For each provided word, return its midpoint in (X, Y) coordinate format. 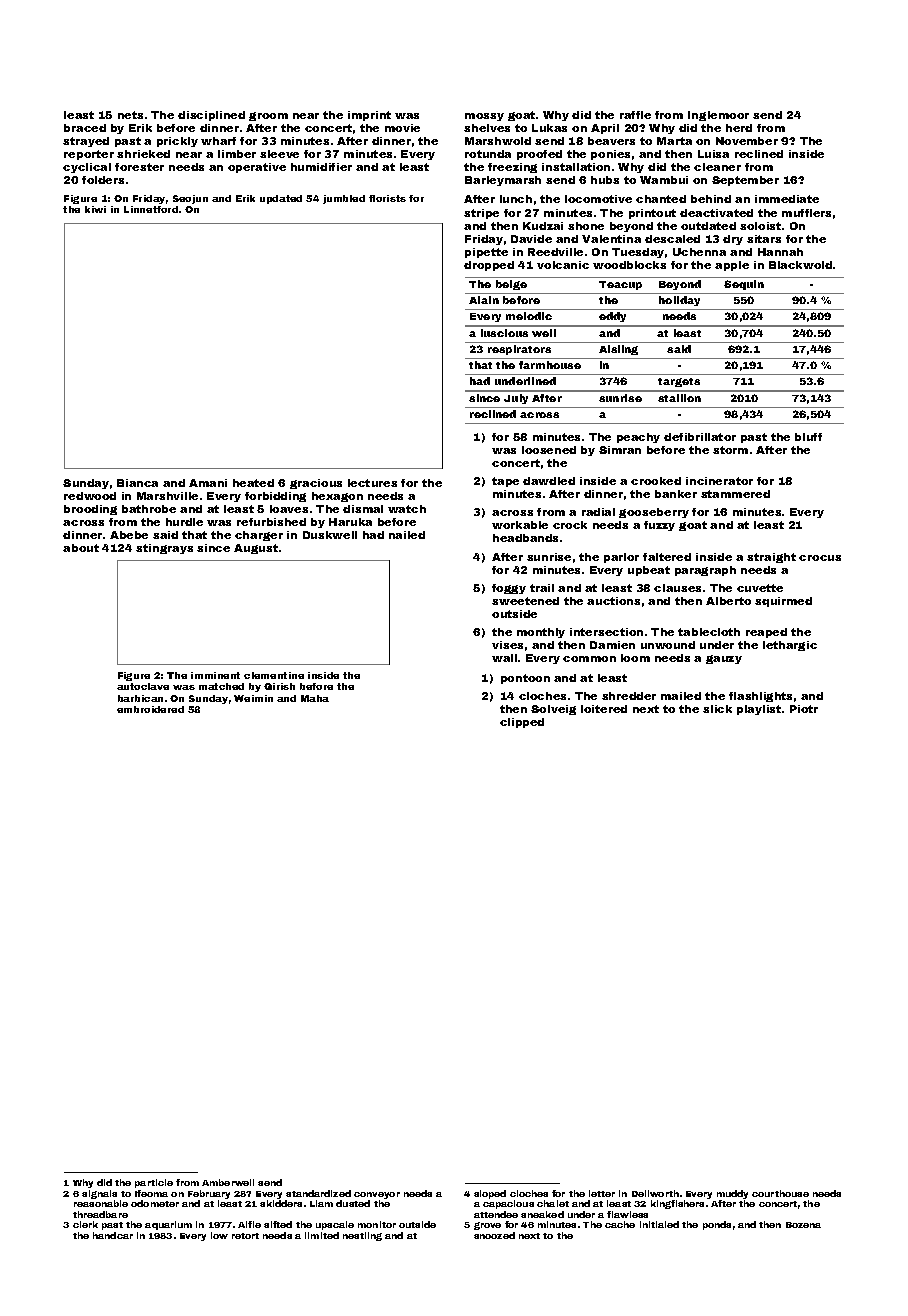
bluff (808, 437)
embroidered (150, 709)
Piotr (804, 709)
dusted (353, 1203)
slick (717, 709)
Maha (315, 698)
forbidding (275, 497)
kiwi (95, 209)
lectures (372, 483)
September (745, 181)
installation (576, 167)
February (209, 1194)
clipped (522, 723)
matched (221, 686)
